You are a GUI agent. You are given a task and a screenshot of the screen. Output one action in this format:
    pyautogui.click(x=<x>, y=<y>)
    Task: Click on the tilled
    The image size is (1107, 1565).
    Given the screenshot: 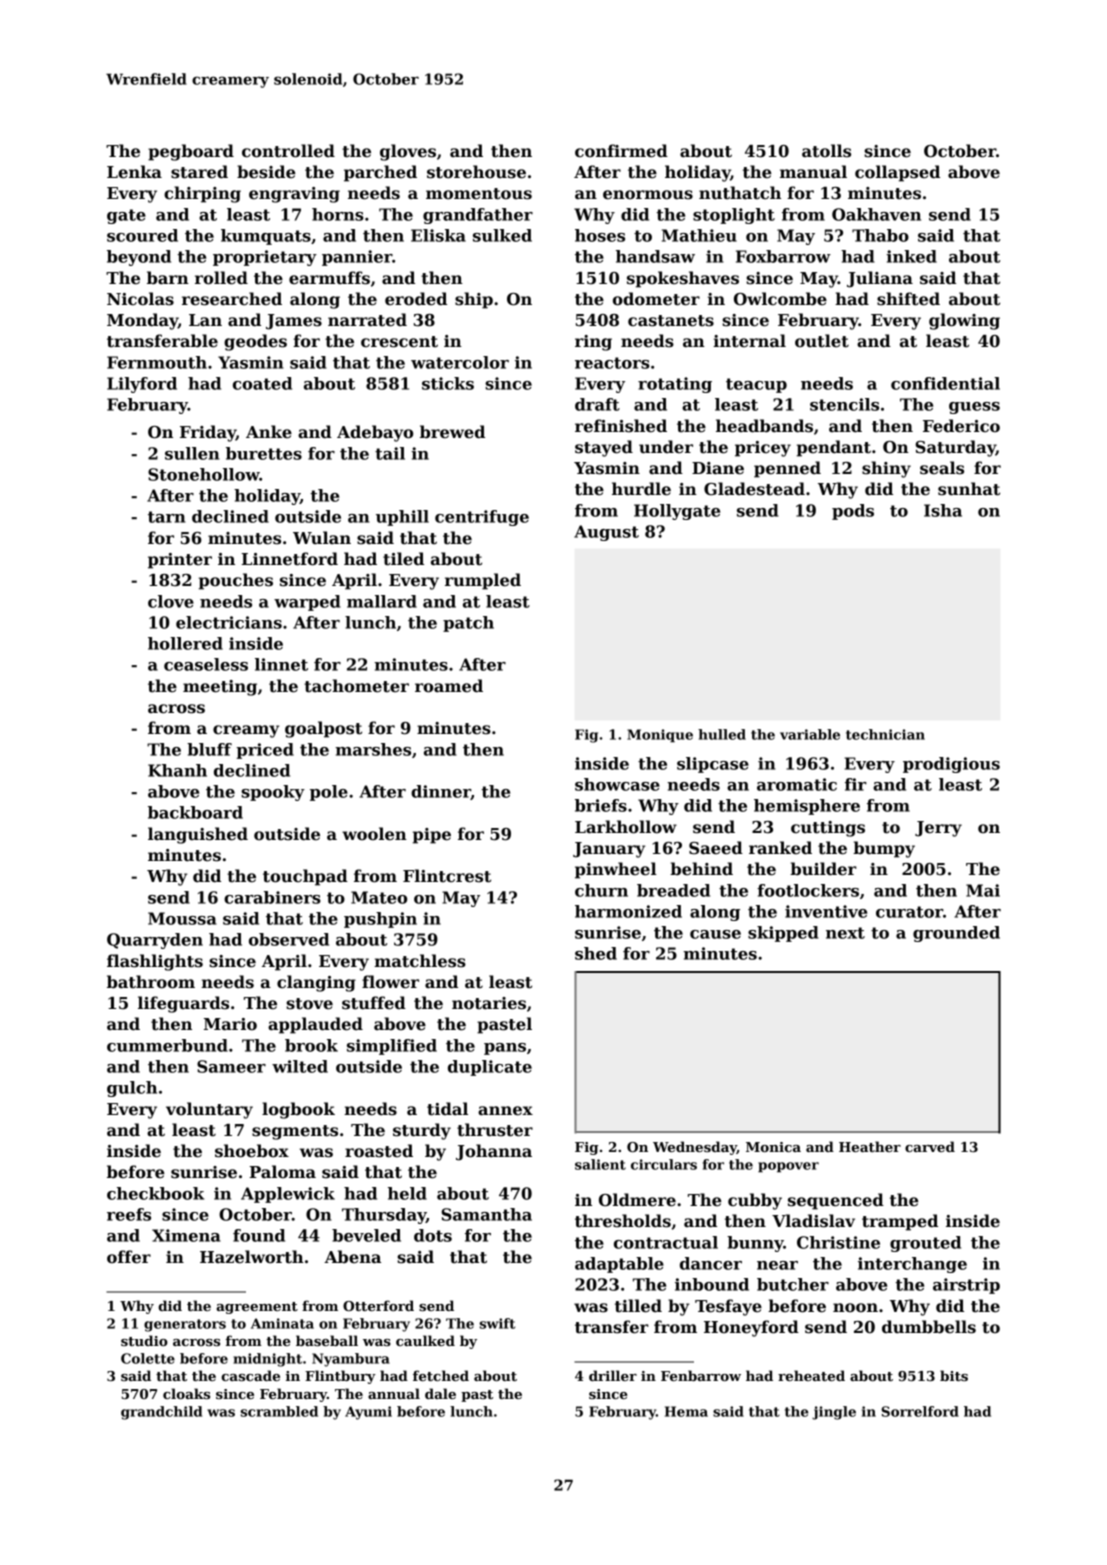 What is the action you would take?
    pyautogui.click(x=638, y=1306)
